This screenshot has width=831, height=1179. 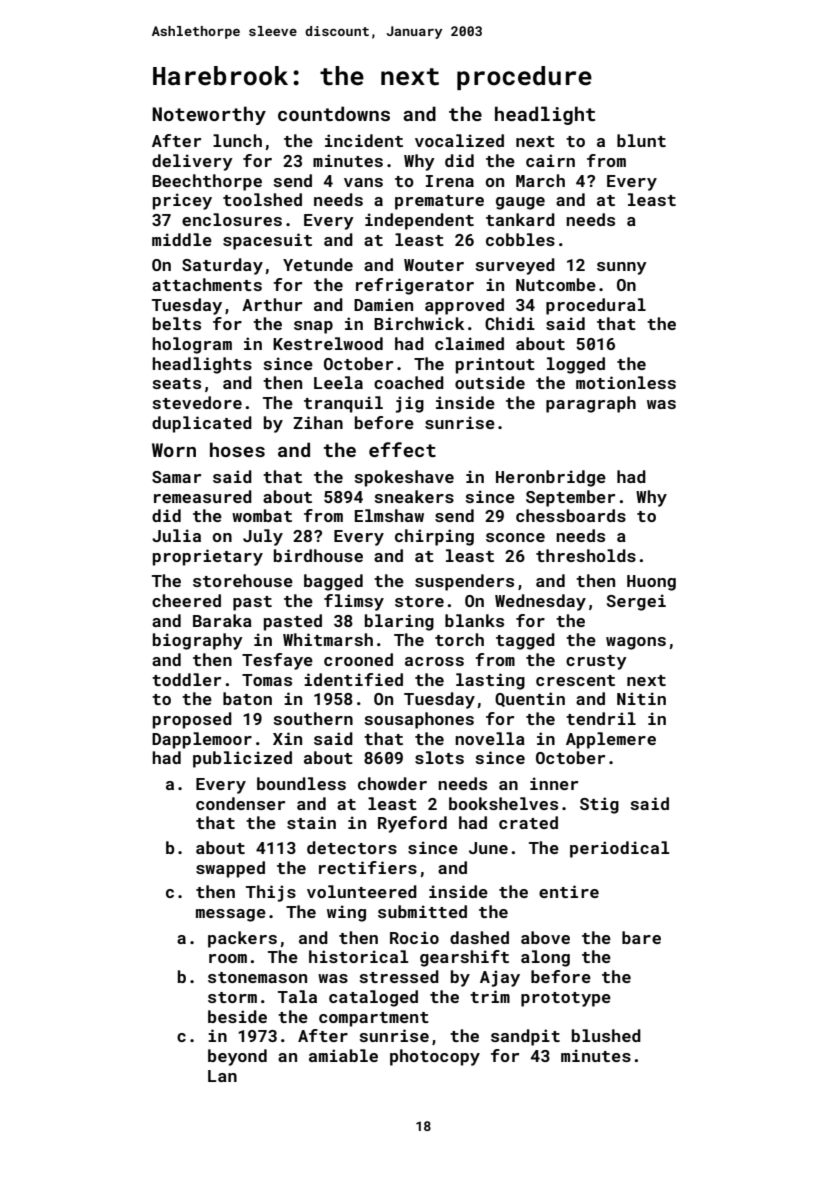 I want to click on tankard, so click(x=520, y=219).
